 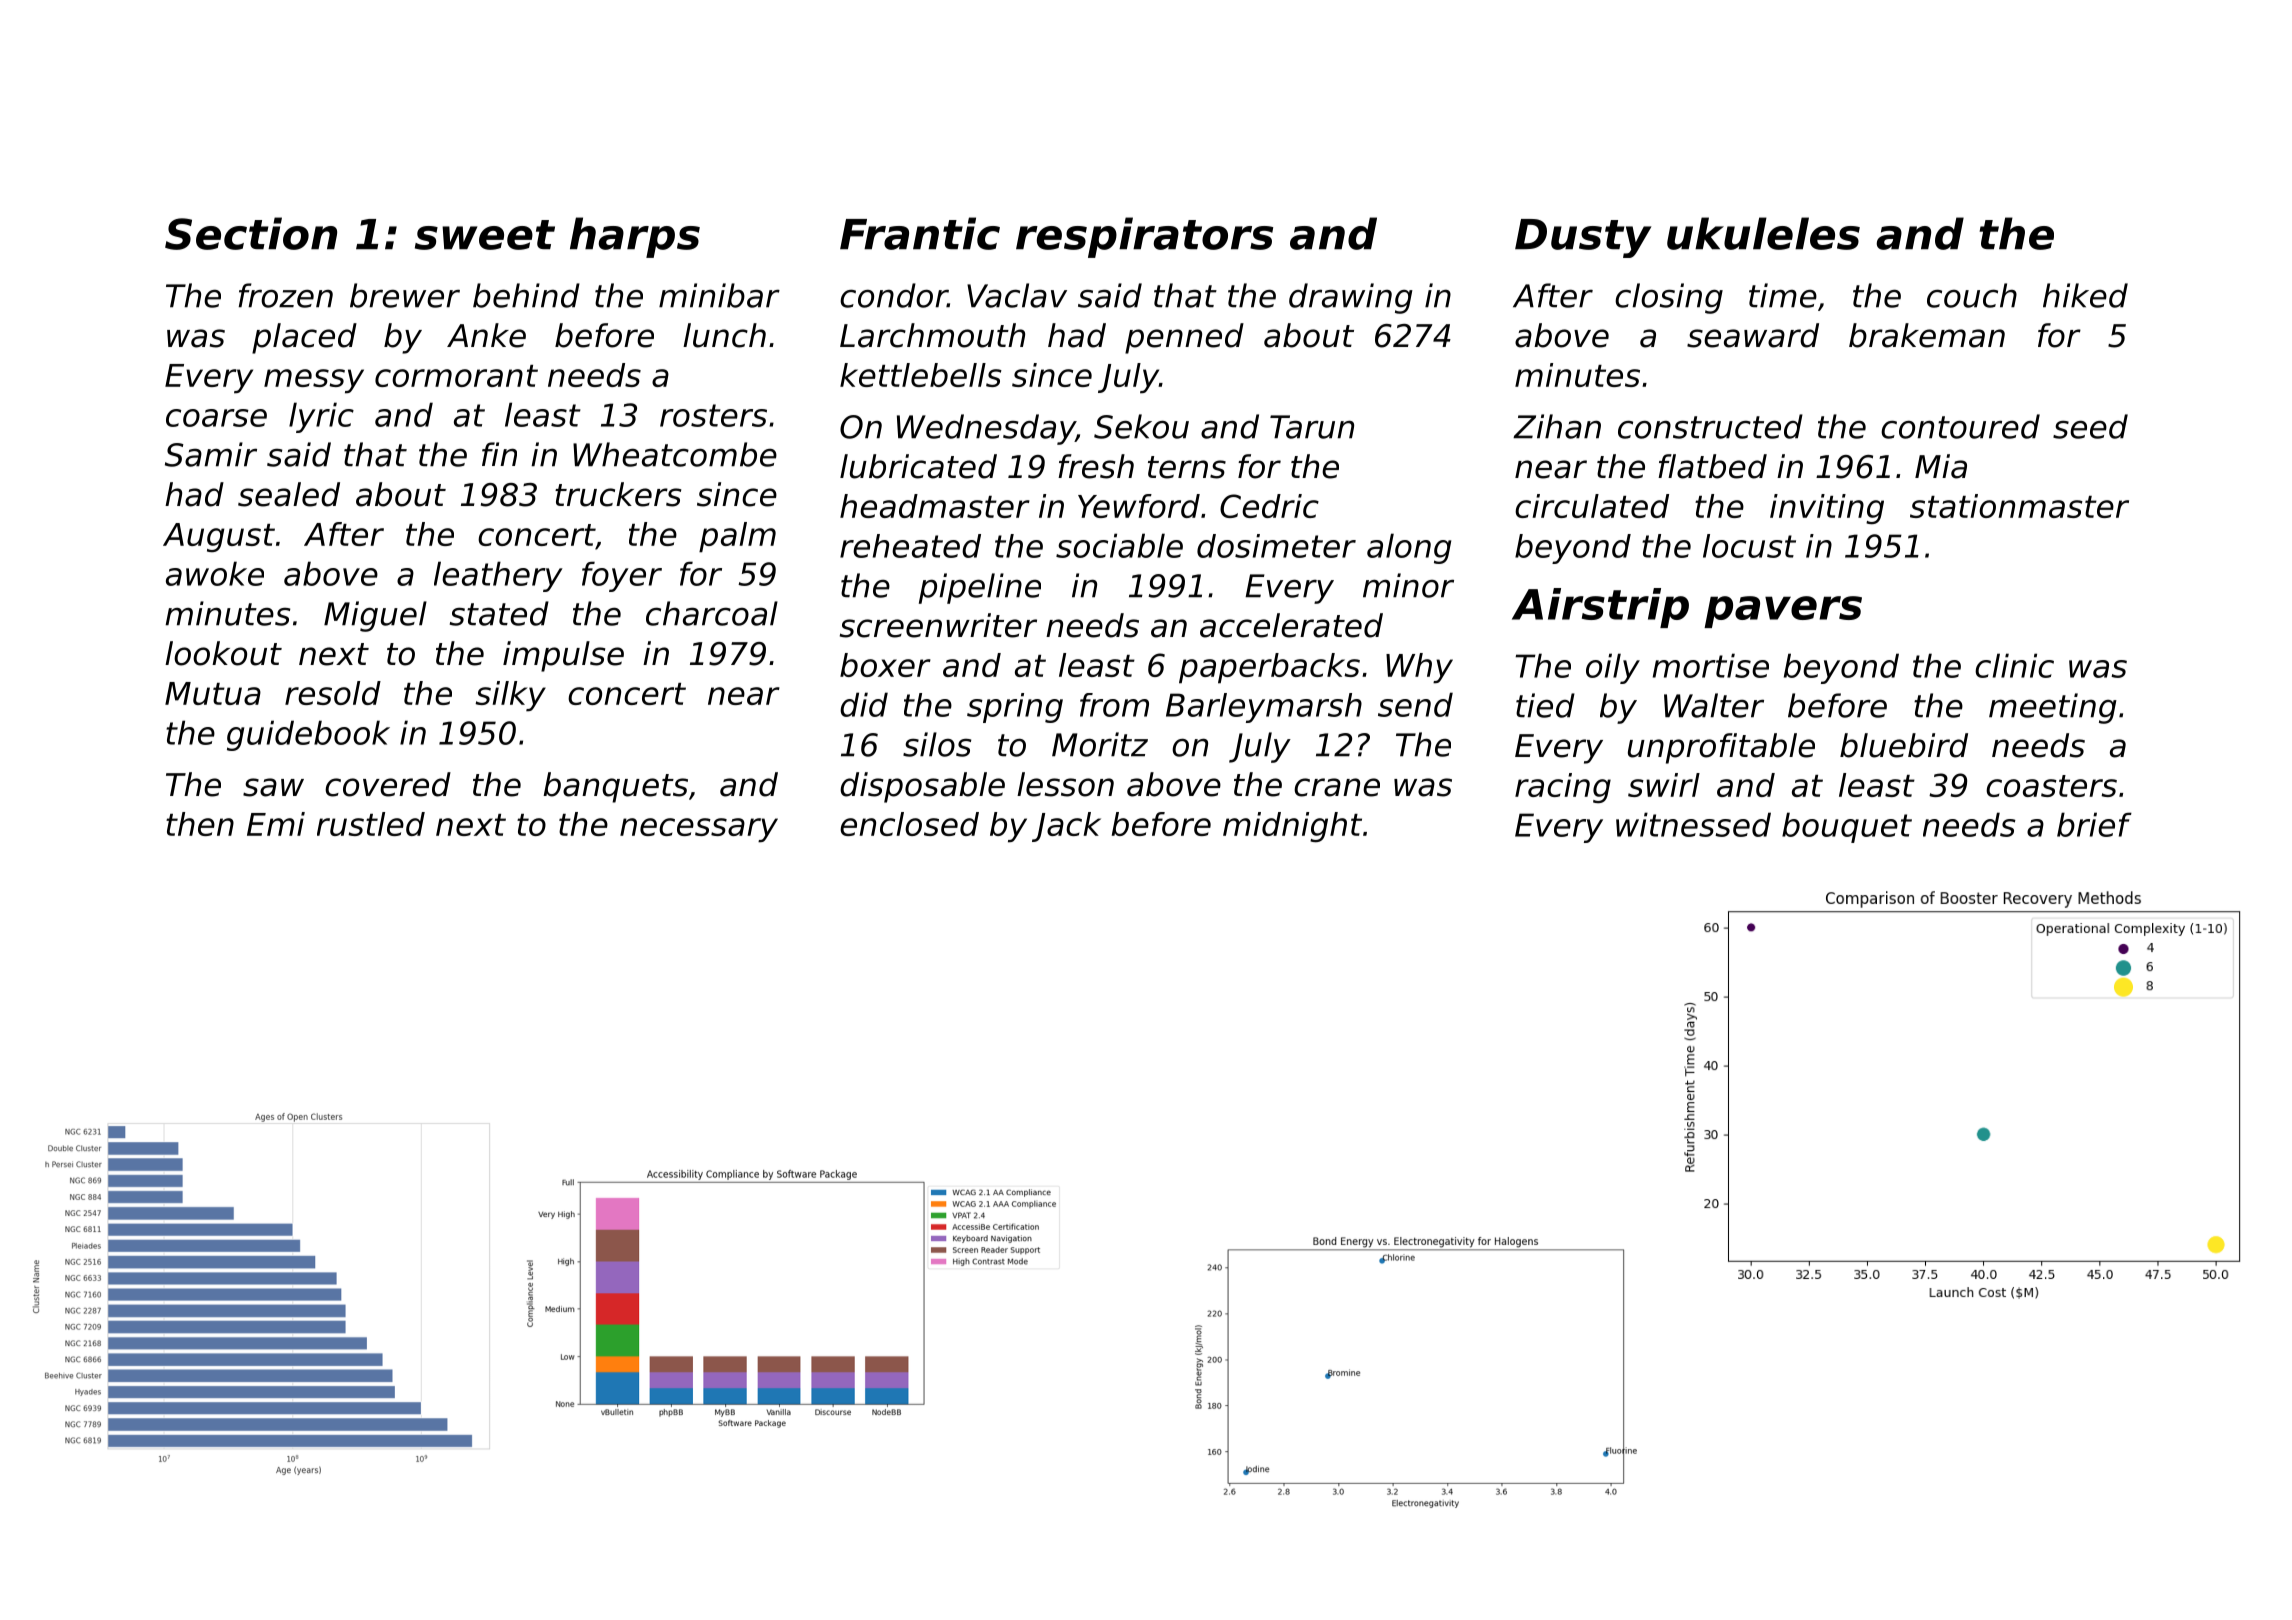 What do you see at coordinates (510, 696) in the screenshot?
I see `silky` at bounding box center [510, 696].
